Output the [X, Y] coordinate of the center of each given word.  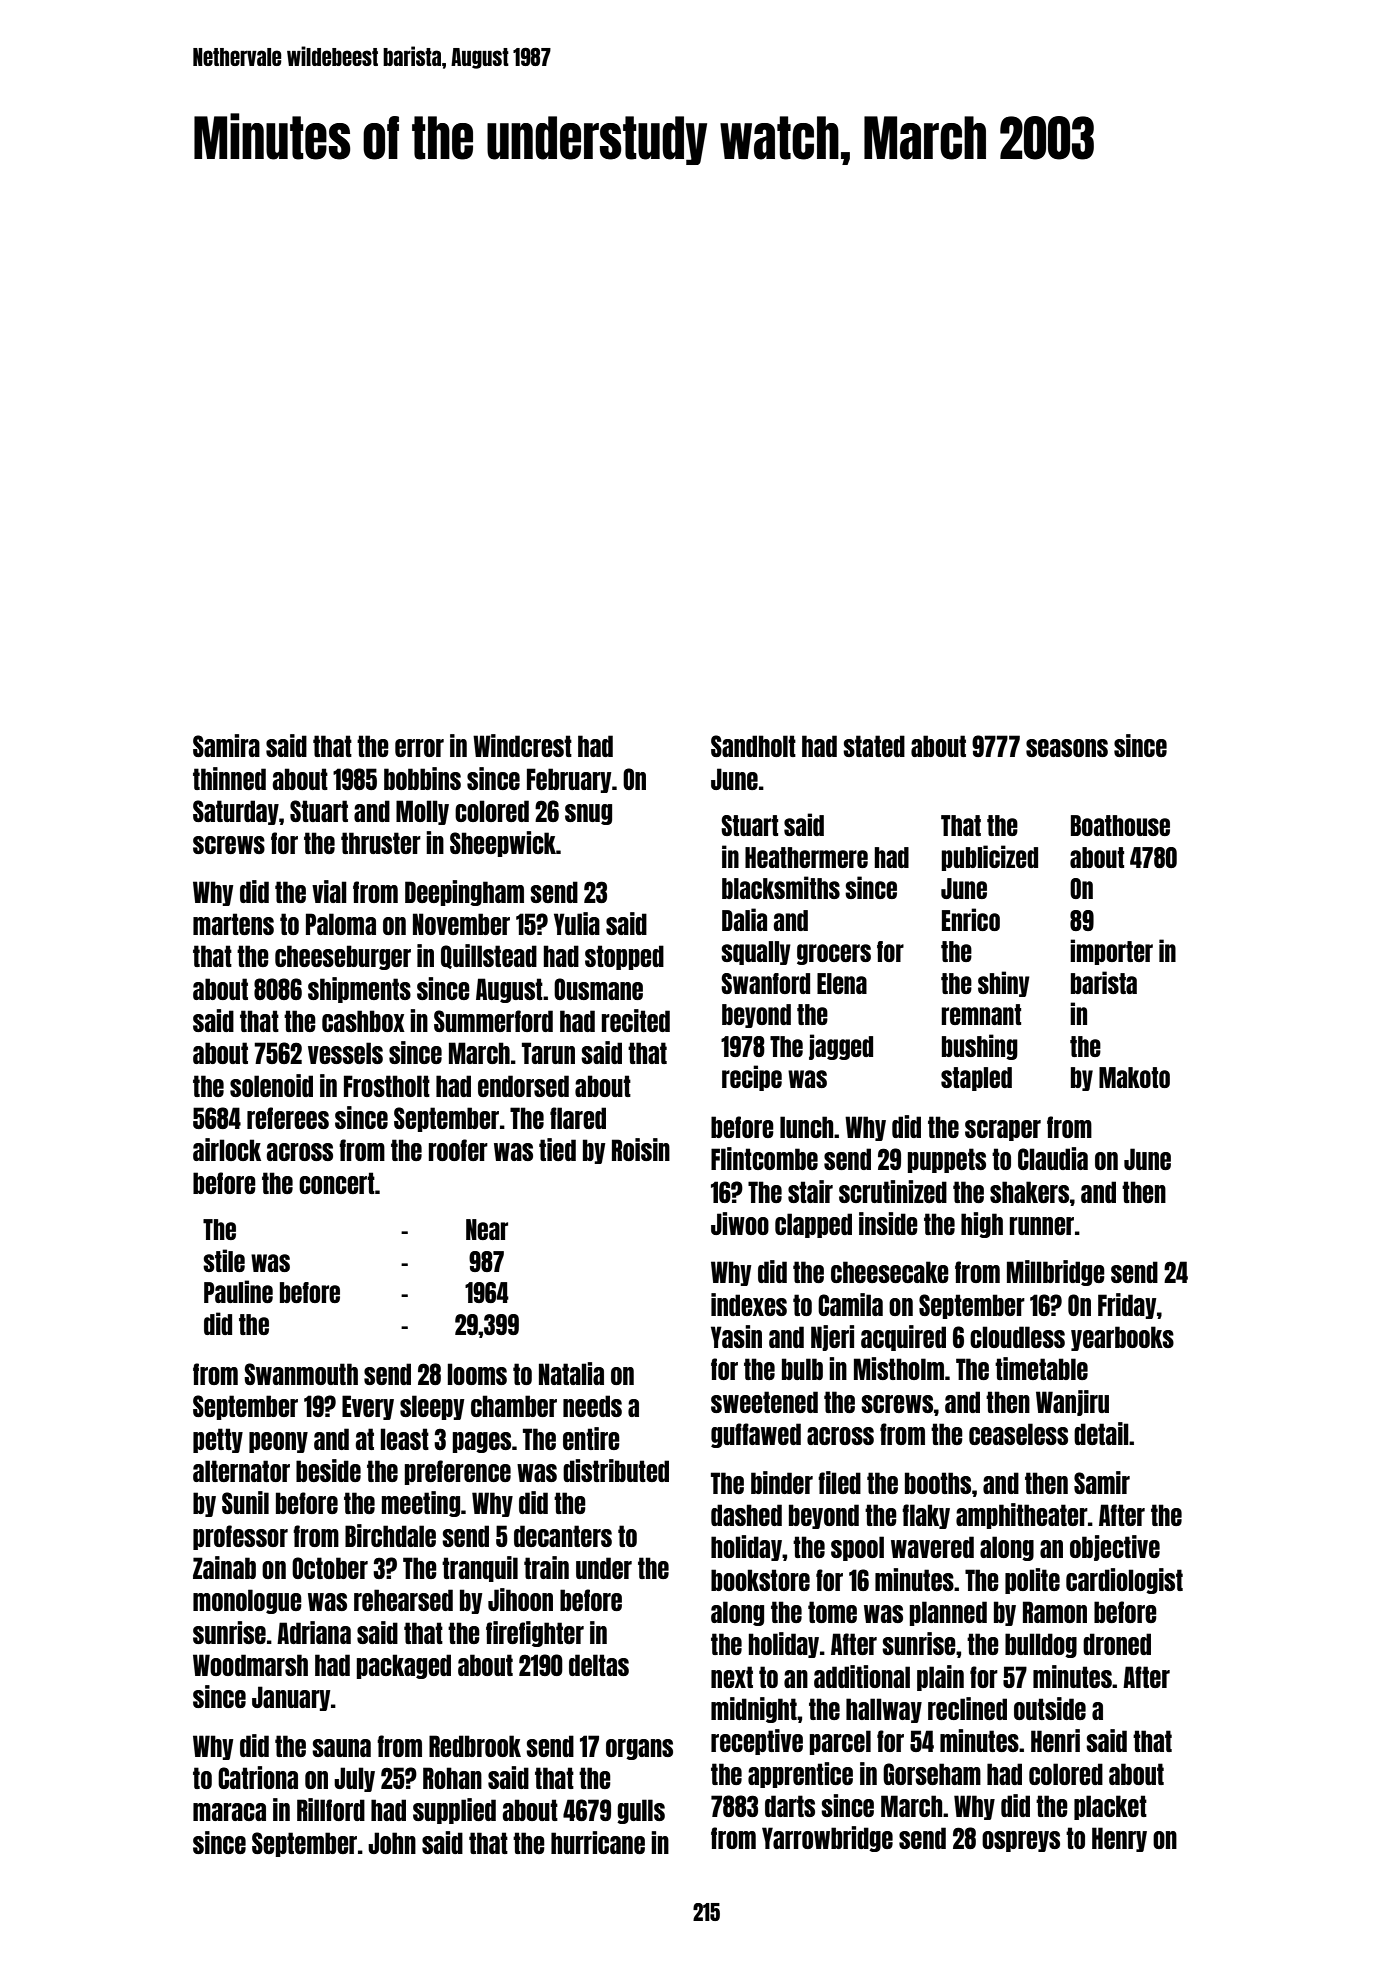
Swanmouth [301, 1374]
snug [588, 814]
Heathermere [806, 857]
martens [233, 924]
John [392, 1843]
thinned [229, 778]
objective [1115, 1548]
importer [1111, 952]
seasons [1067, 748]
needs [592, 1406]
